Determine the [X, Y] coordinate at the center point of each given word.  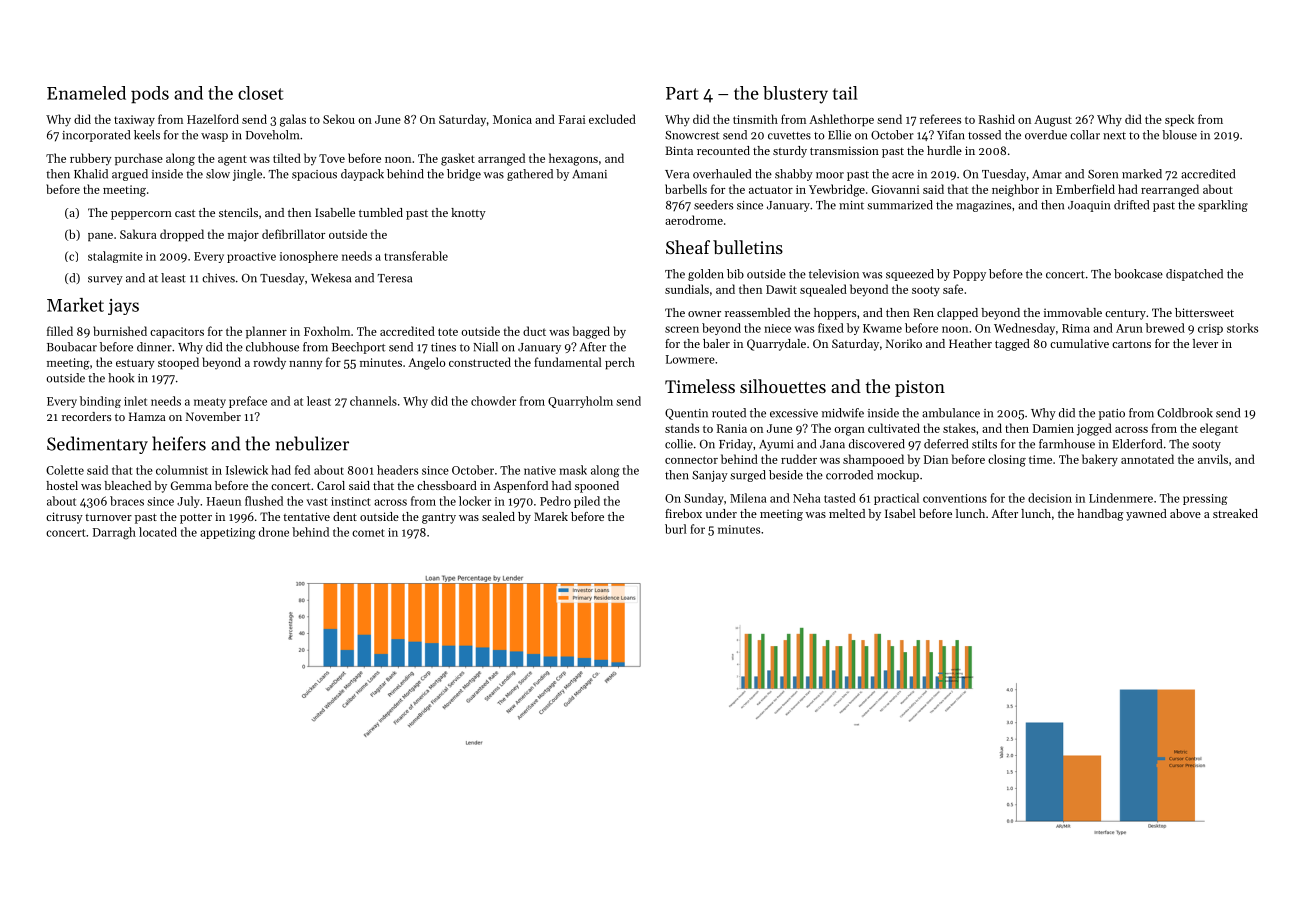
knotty [468, 214]
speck [1179, 120]
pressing [1205, 499]
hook [121, 378]
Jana [832, 444]
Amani [589, 174]
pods [150, 95]
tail [845, 93]
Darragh [114, 533]
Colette [65, 470]
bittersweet [1204, 312]
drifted [1131, 205]
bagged [591, 332]
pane [100, 237]
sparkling [1223, 206]
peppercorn [141, 215]
